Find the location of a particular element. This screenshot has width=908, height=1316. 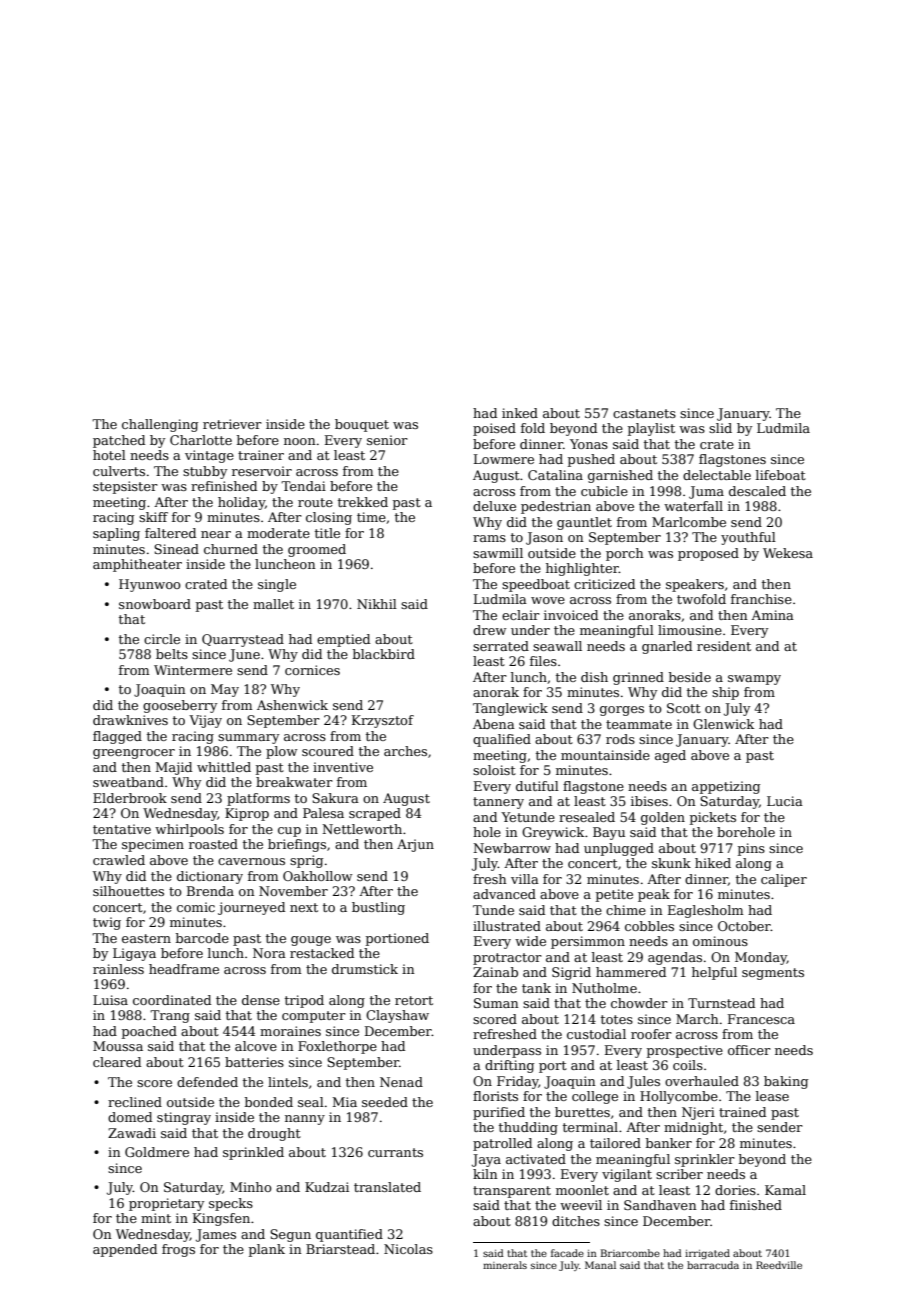

college is located at coordinates (595, 1097).
